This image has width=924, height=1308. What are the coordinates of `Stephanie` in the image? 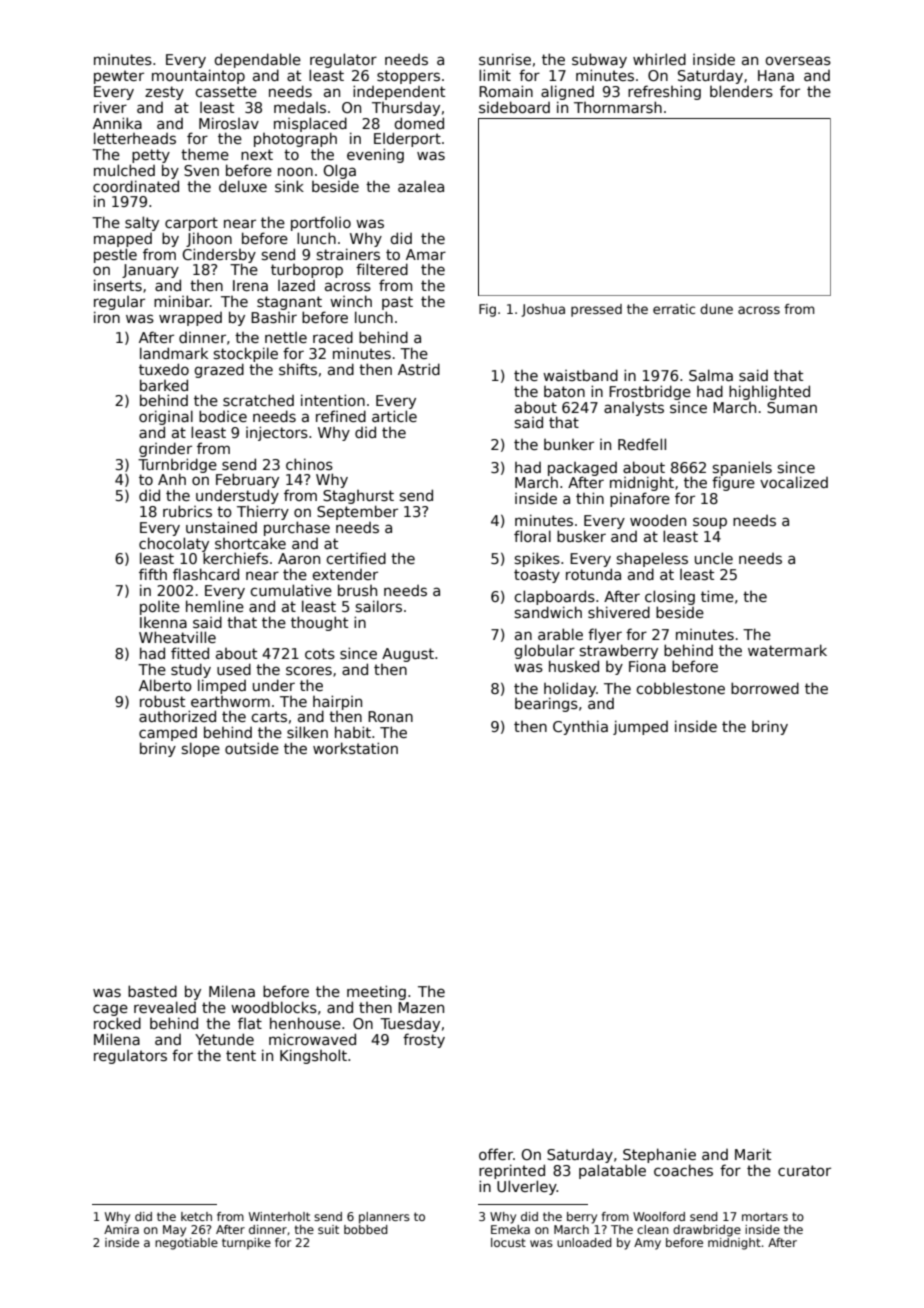 It's located at (659, 1155).
